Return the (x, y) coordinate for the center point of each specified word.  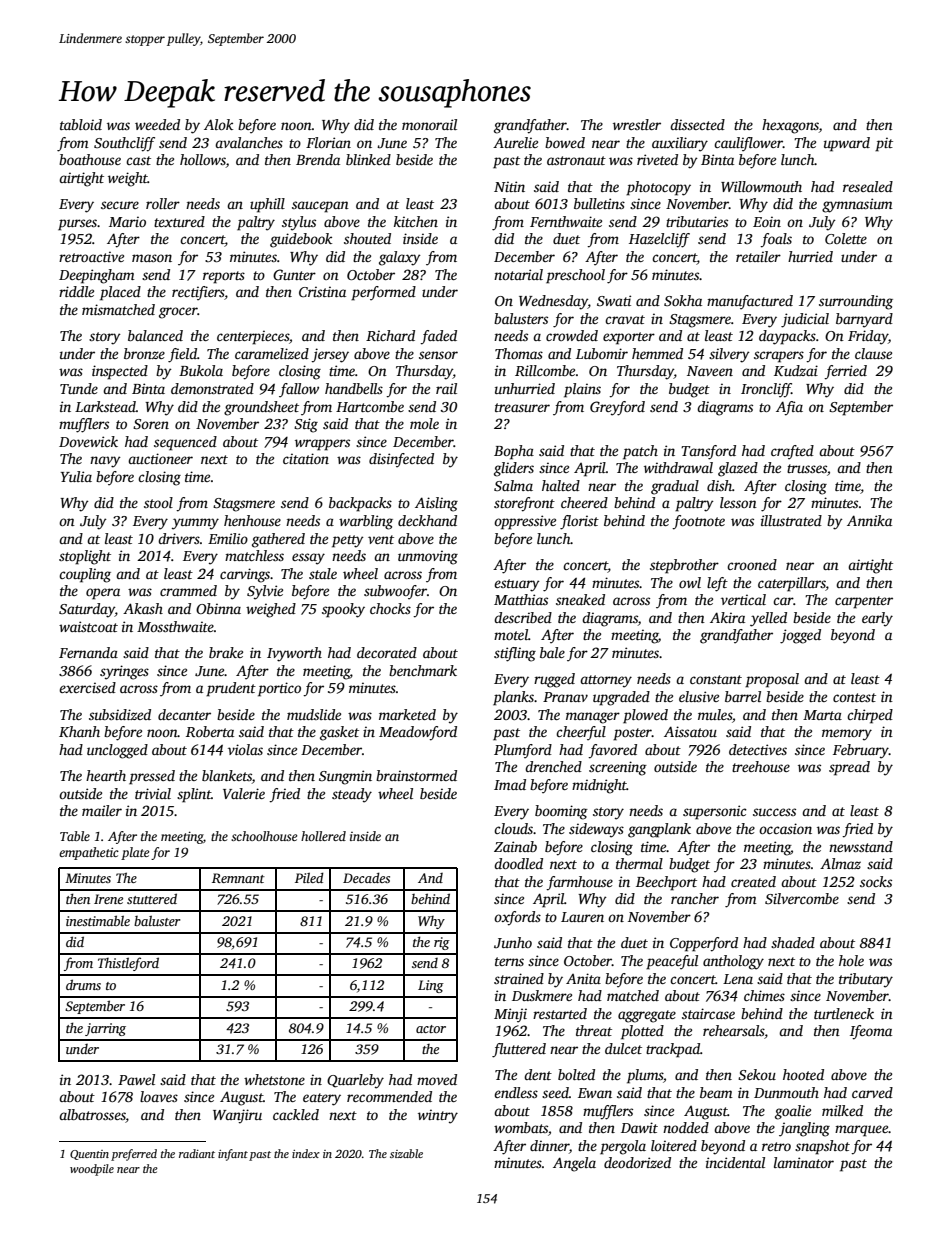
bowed (565, 142)
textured (179, 221)
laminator (804, 1162)
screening (618, 768)
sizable (406, 1153)
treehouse (761, 766)
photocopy (658, 188)
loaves (159, 1096)
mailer (102, 810)
